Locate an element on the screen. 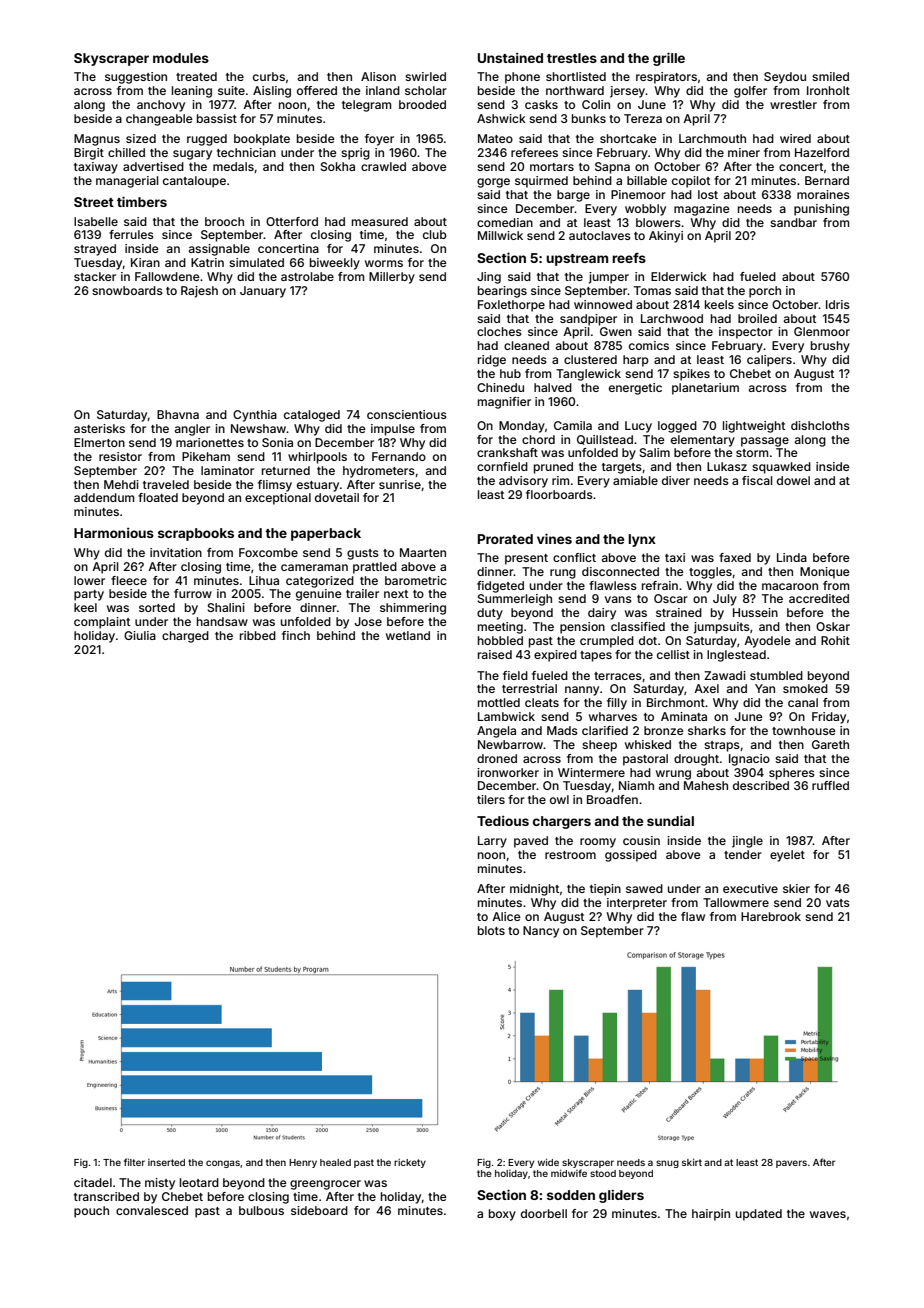  Tallowmere is located at coordinates (736, 902).
